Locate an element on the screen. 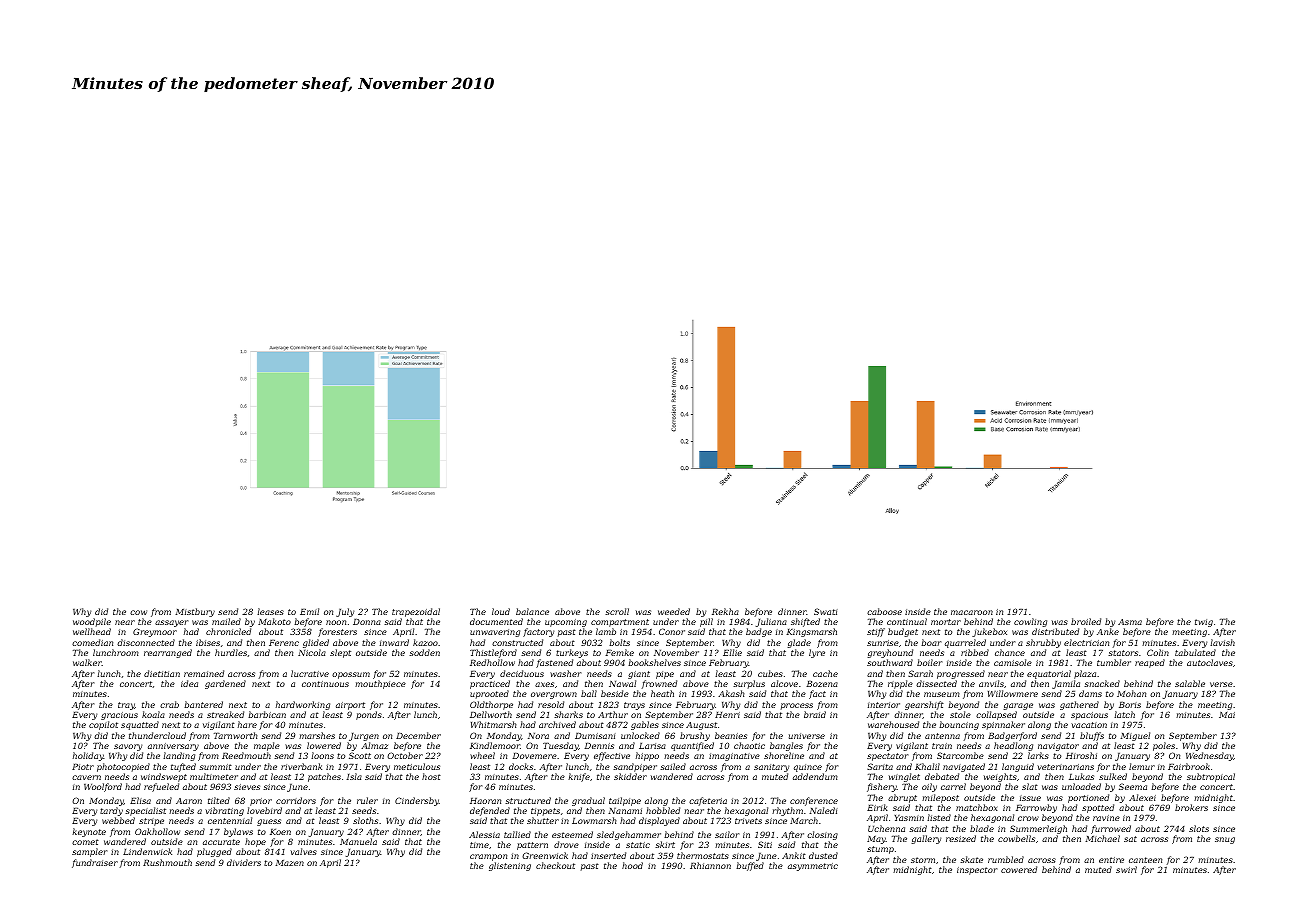  fundraiser is located at coordinates (95, 863).
